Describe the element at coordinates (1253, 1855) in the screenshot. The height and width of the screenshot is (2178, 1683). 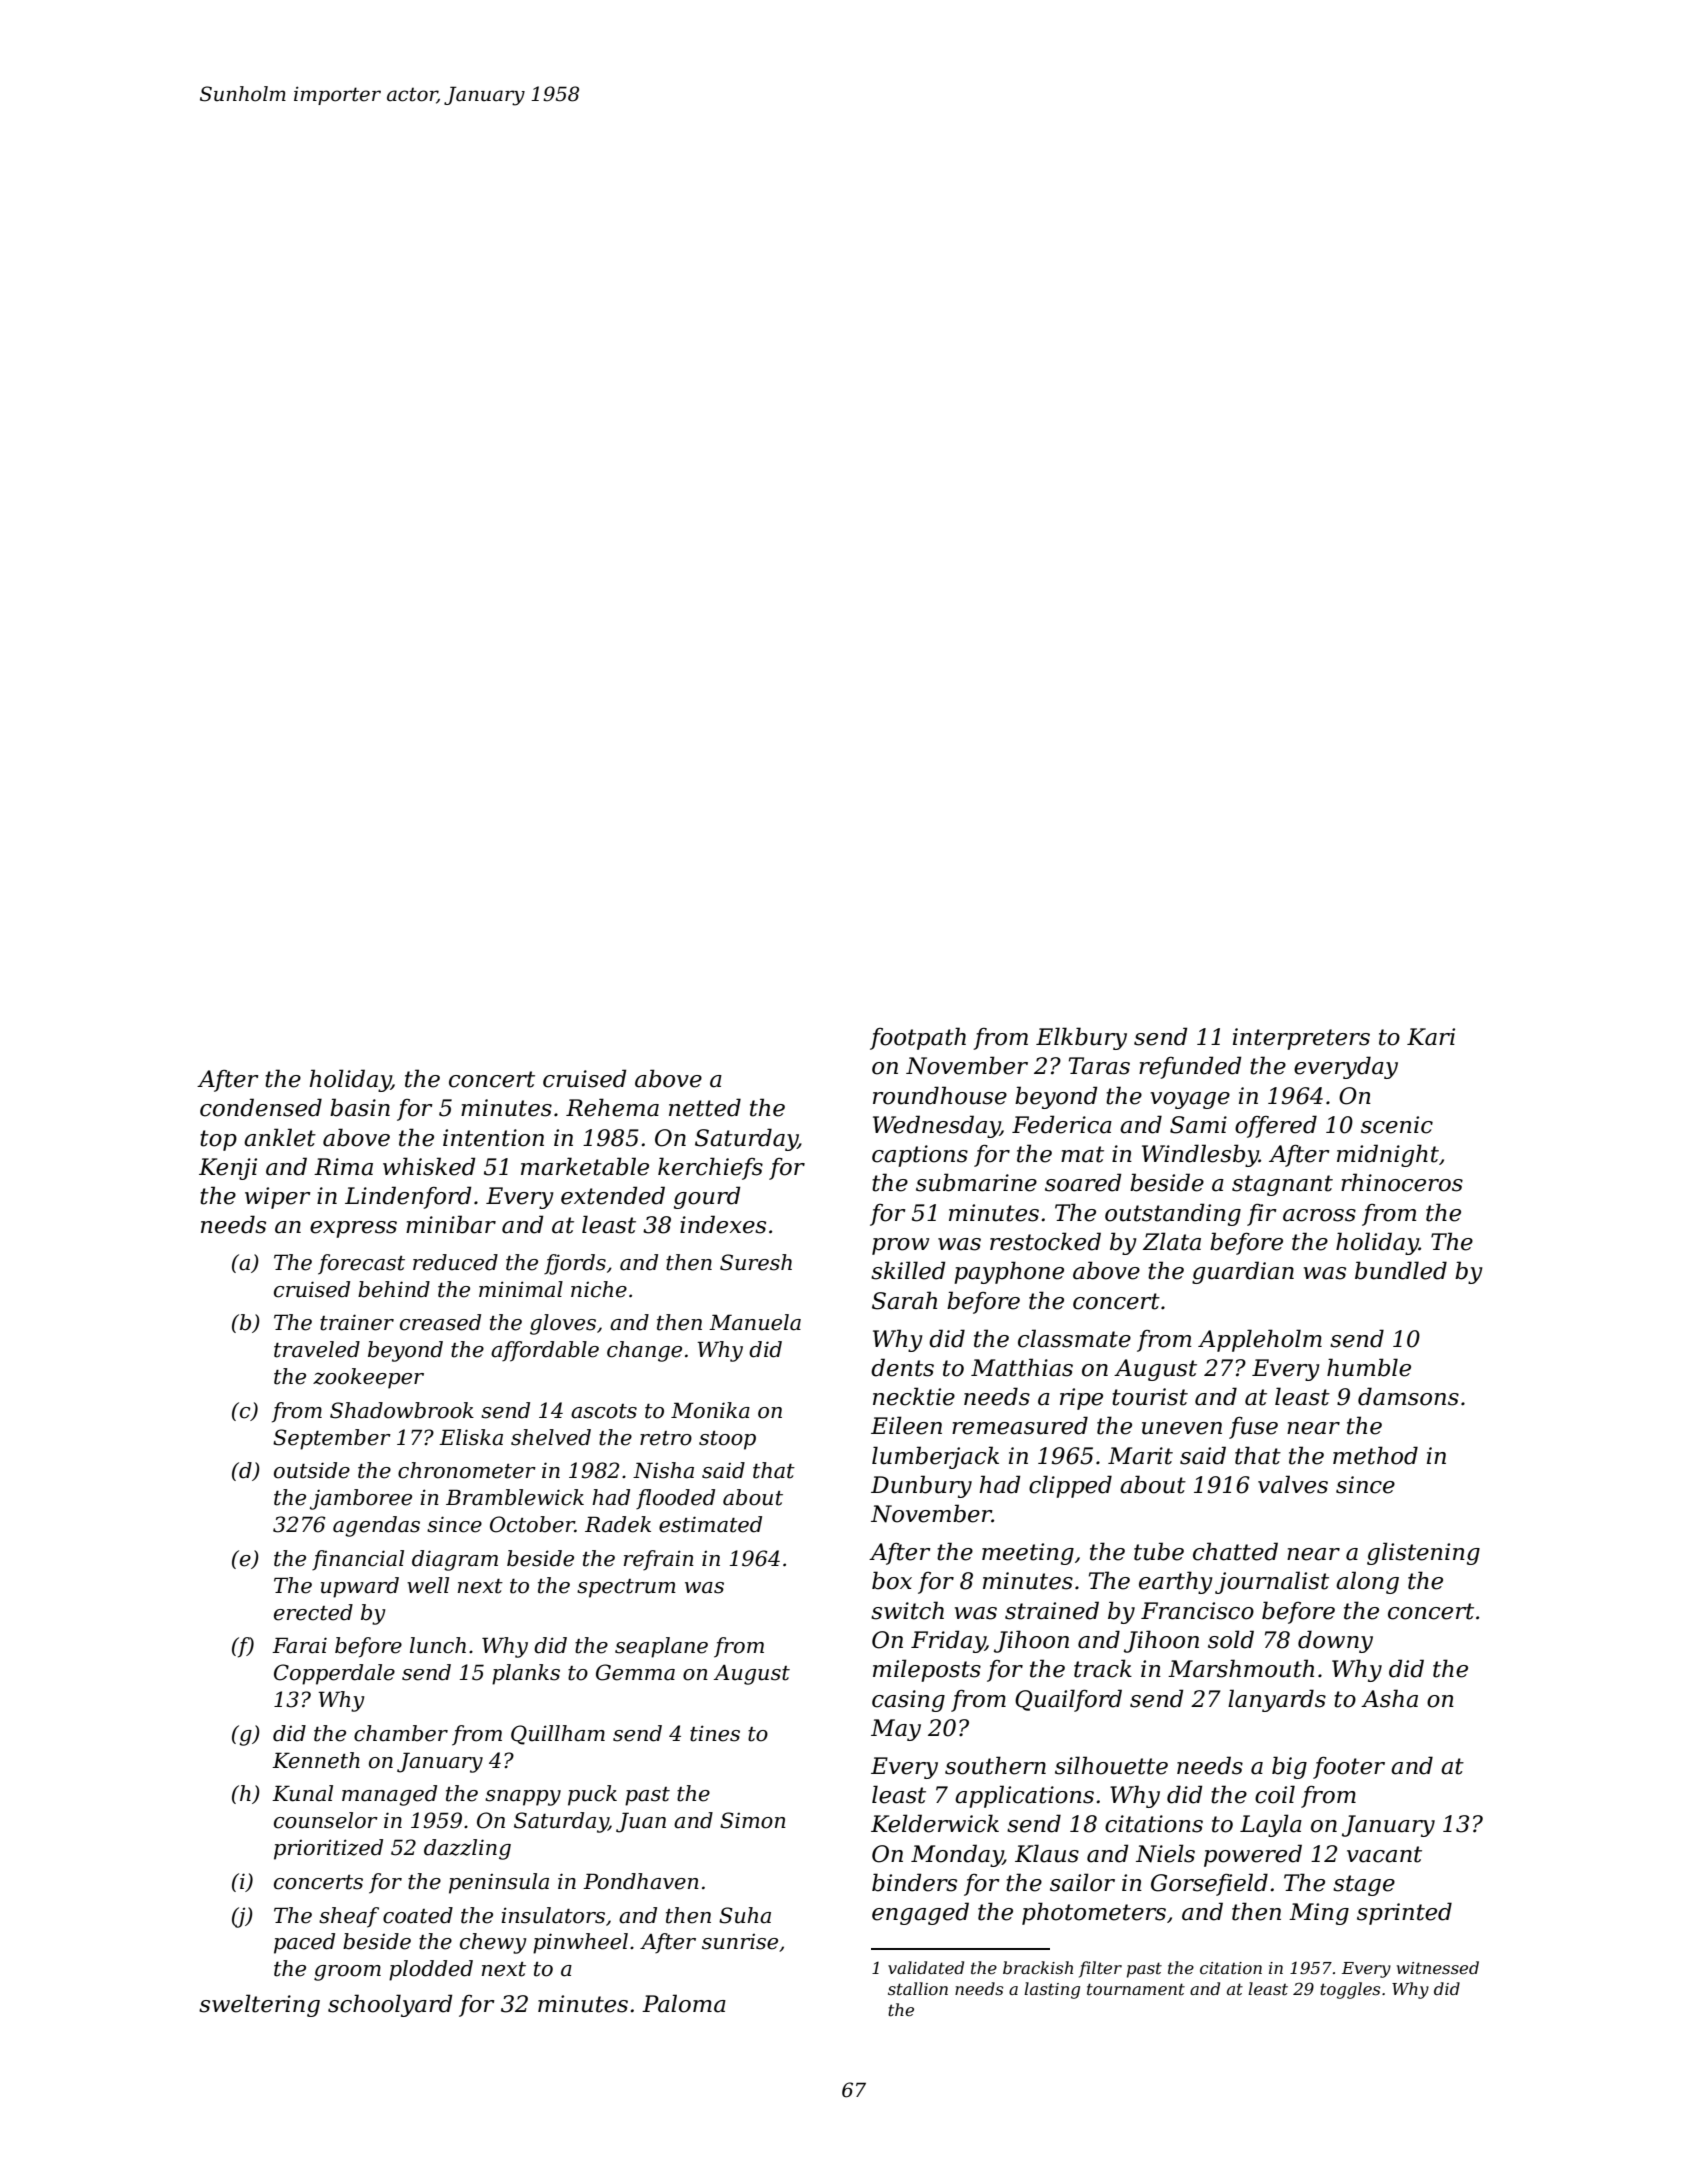
I see `powered` at that location.
